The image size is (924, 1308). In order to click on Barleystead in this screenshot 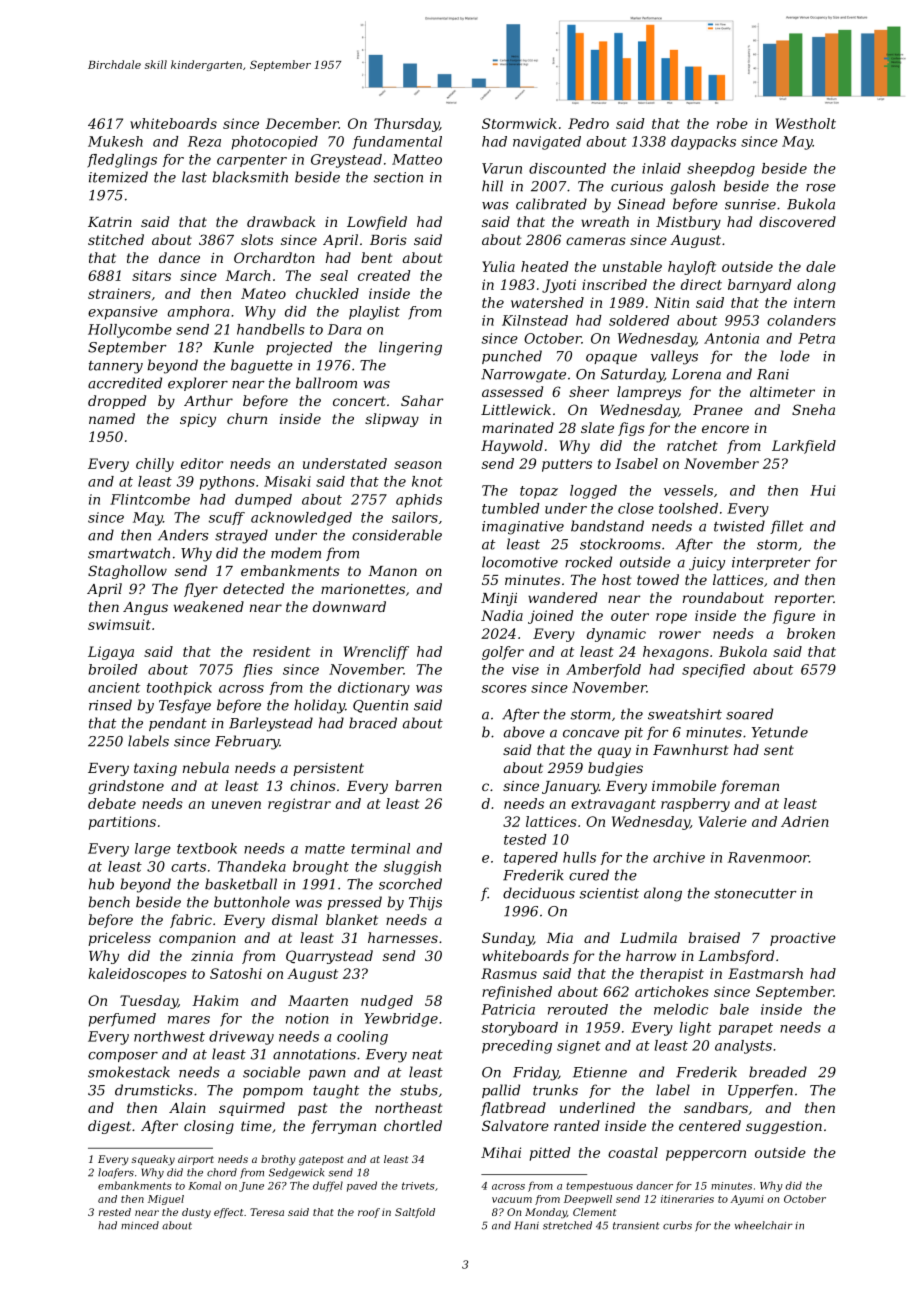, I will do `click(271, 724)`.
